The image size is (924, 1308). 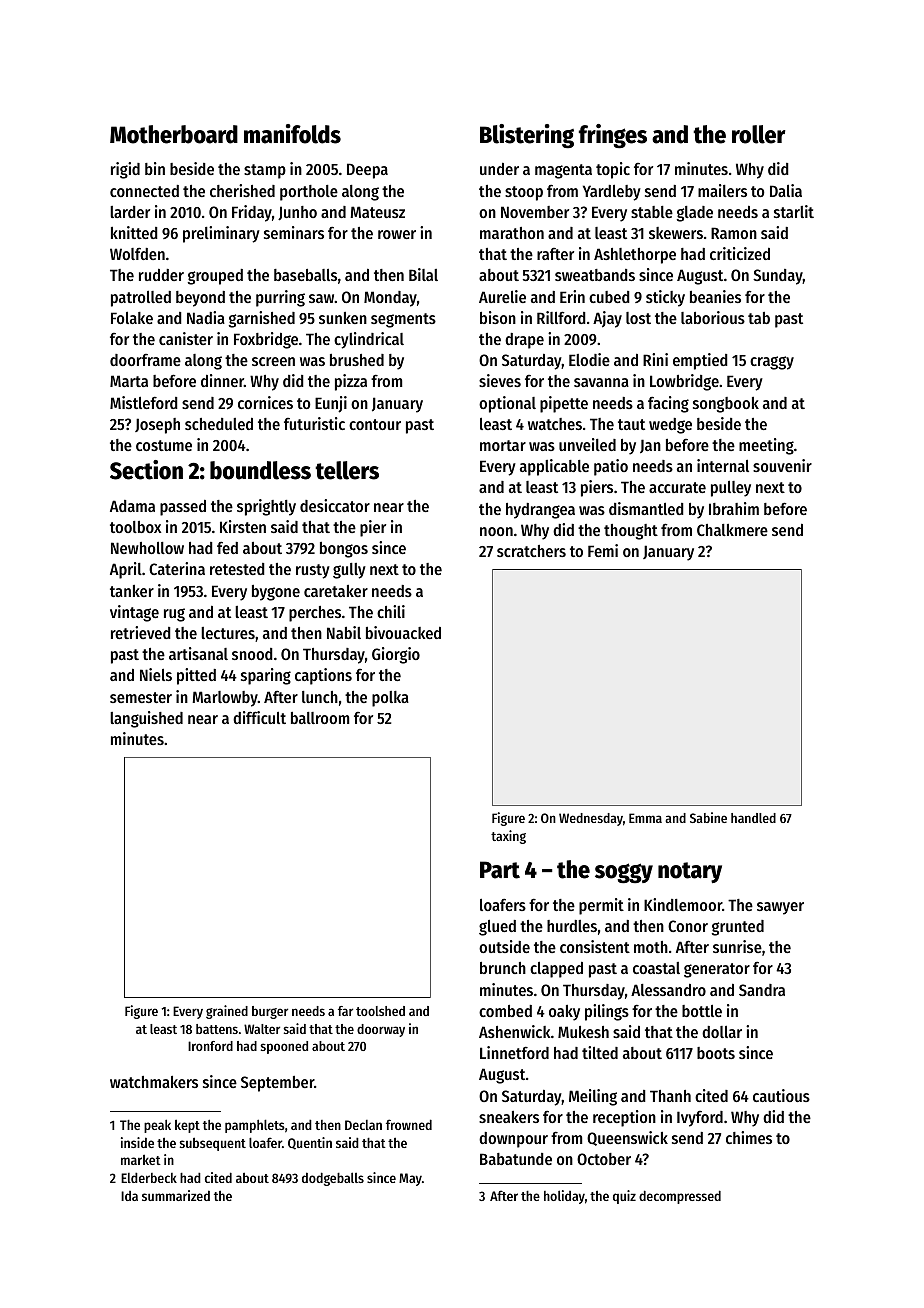 I want to click on Chalkmere, so click(x=732, y=530).
